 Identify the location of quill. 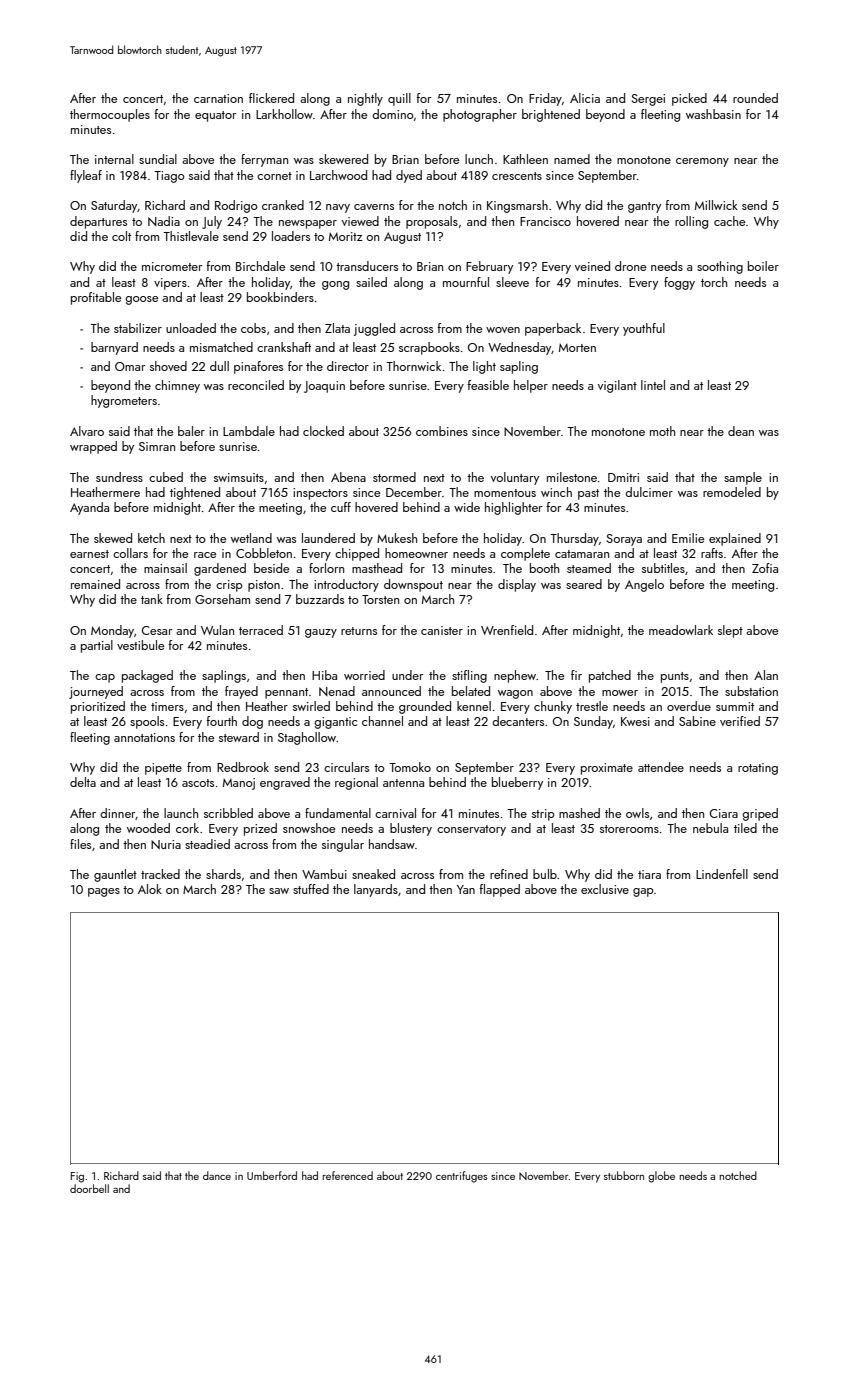
(399, 99).
